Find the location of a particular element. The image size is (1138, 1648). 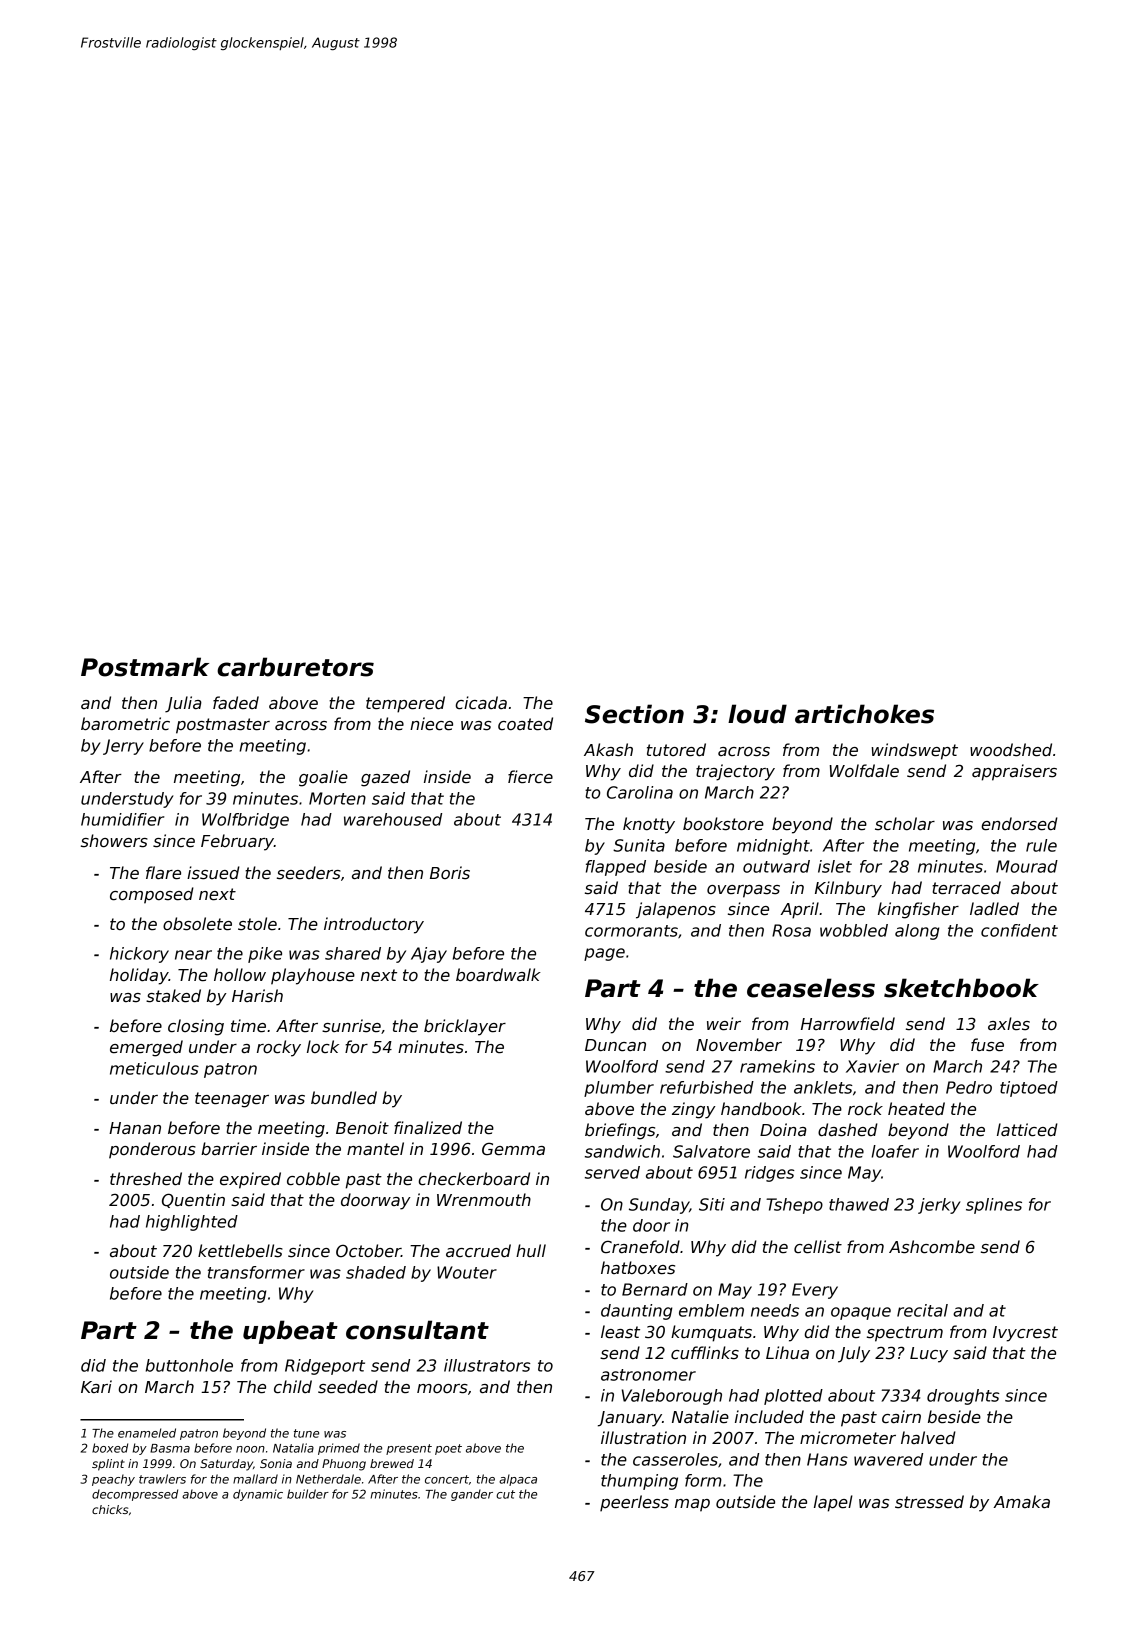

humidifier is located at coordinates (122, 819).
